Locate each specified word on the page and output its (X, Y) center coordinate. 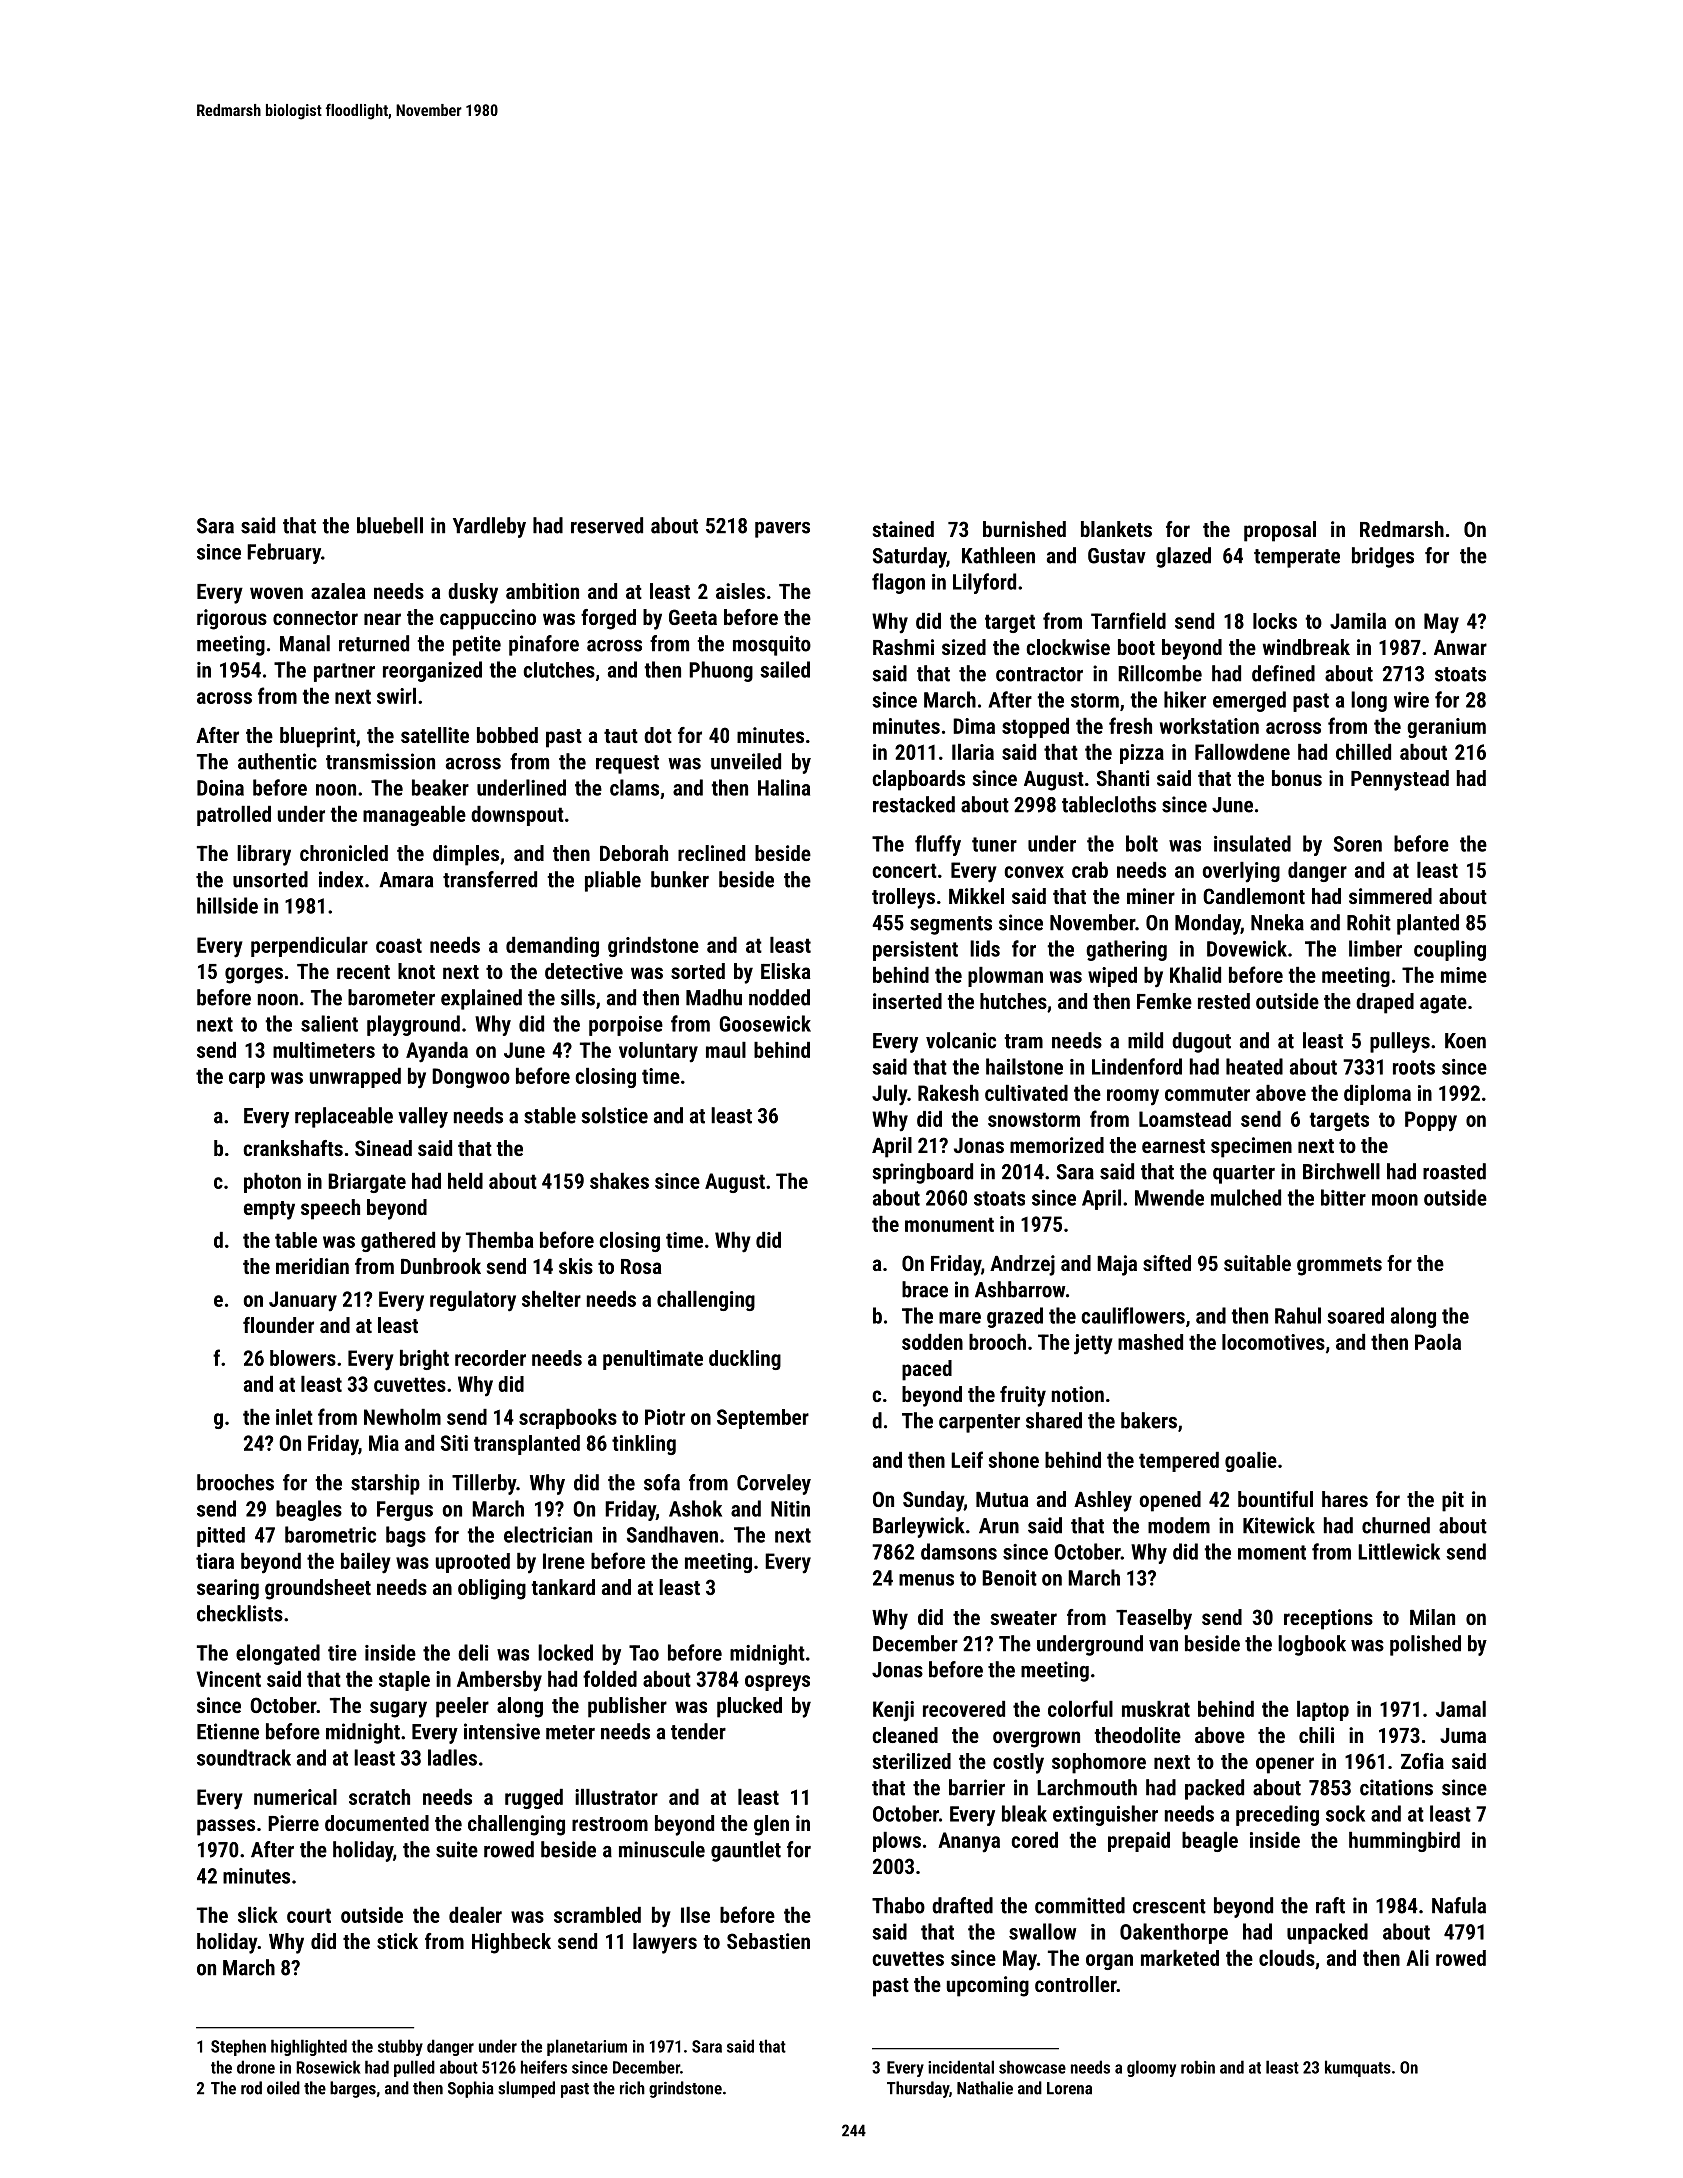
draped (1385, 1003)
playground (413, 1025)
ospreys (777, 1683)
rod (251, 2088)
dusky (473, 593)
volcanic (961, 1040)
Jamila (1358, 621)
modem (1179, 1525)
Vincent (228, 1679)
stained (903, 529)
